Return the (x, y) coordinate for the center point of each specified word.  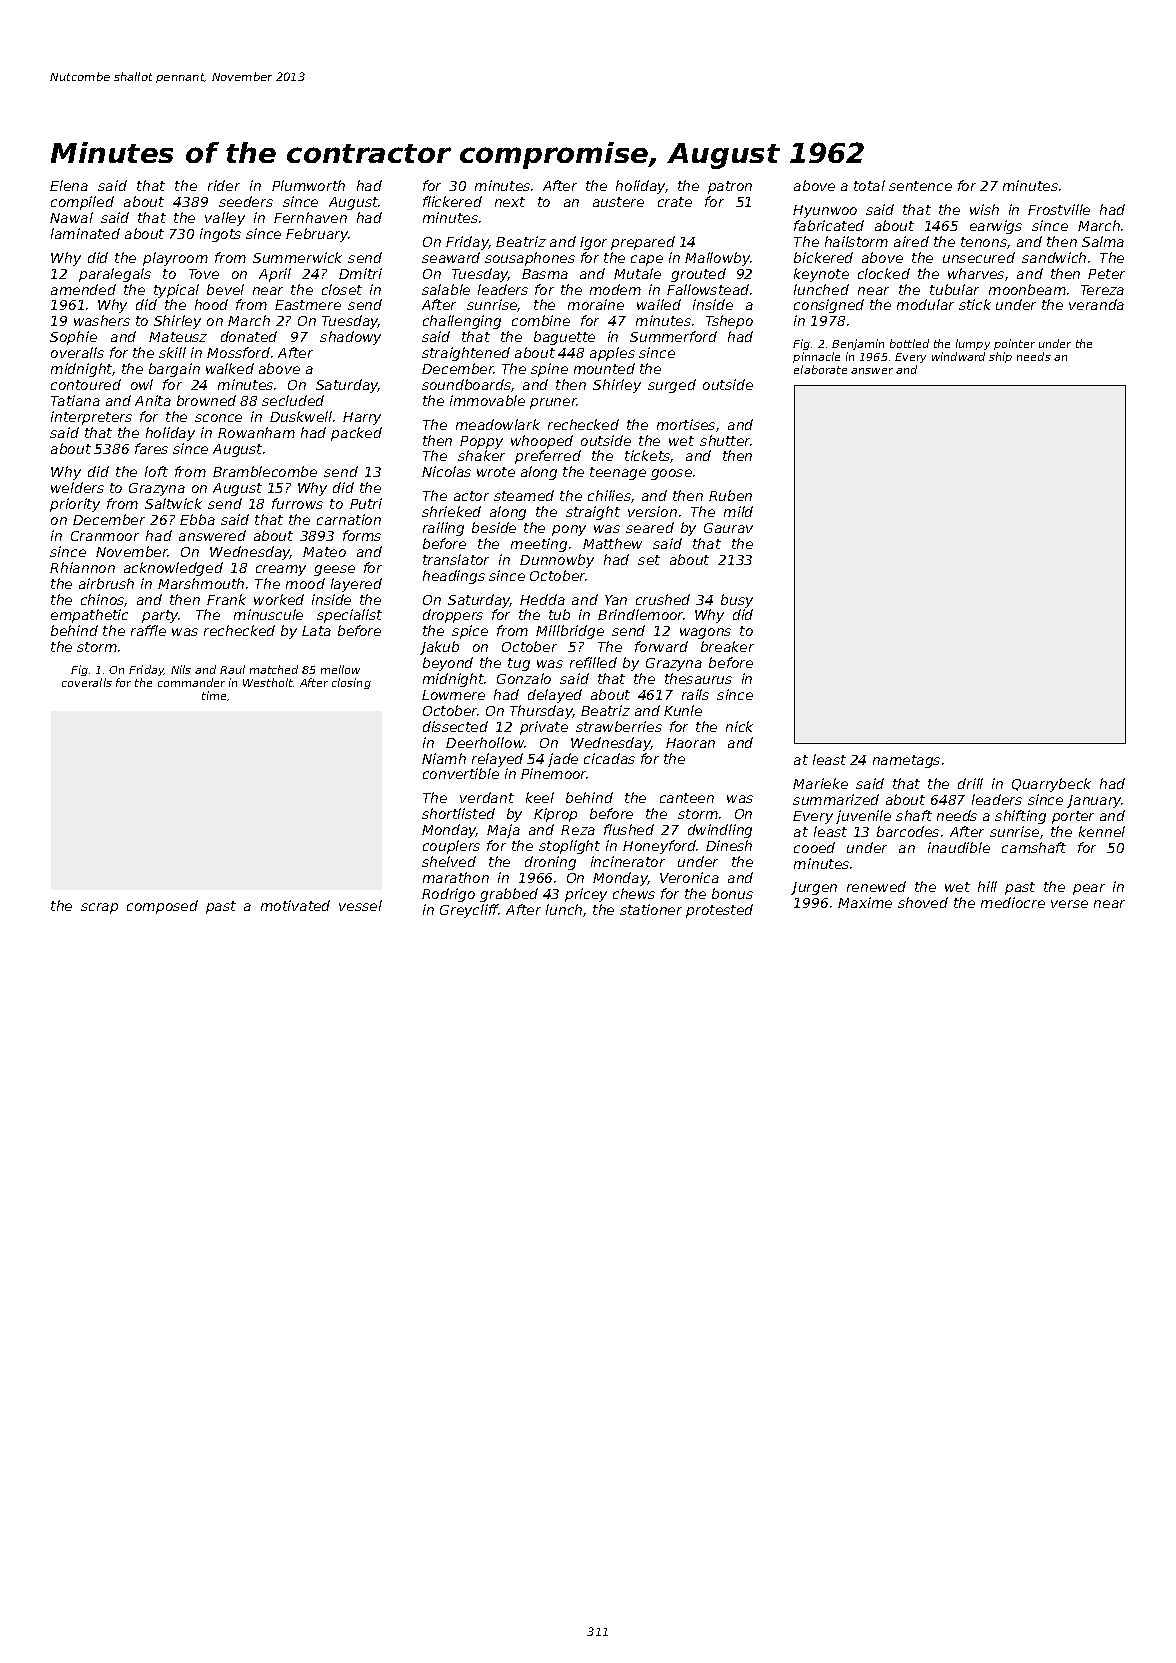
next (510, 202)
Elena (69, 185)
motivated (295, 905)
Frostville (1059, 209)
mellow (340, 669)
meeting (539, 545)
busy (737, 601)
